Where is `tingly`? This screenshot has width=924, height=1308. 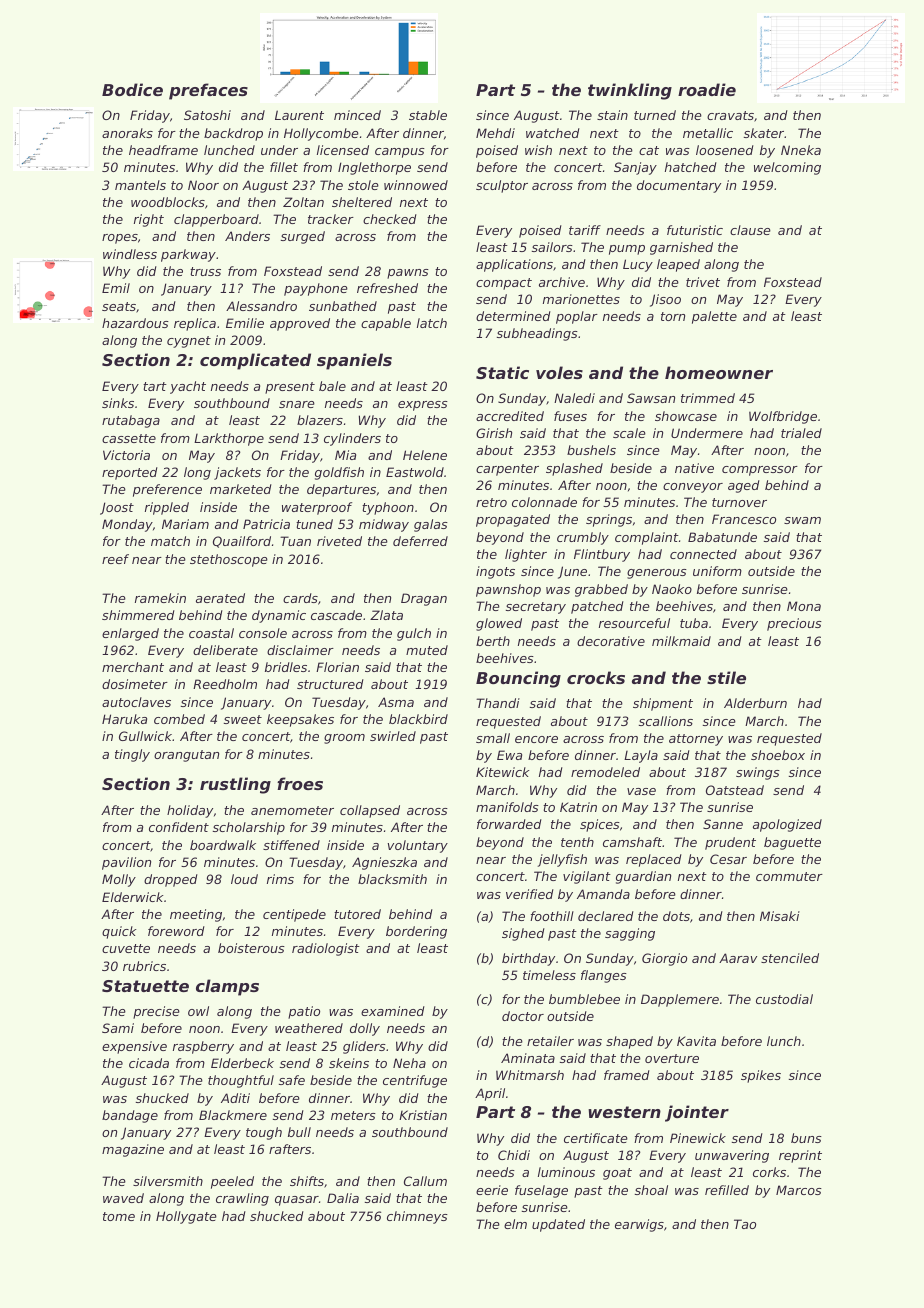
tingly is located at coordinates (132, 755).
